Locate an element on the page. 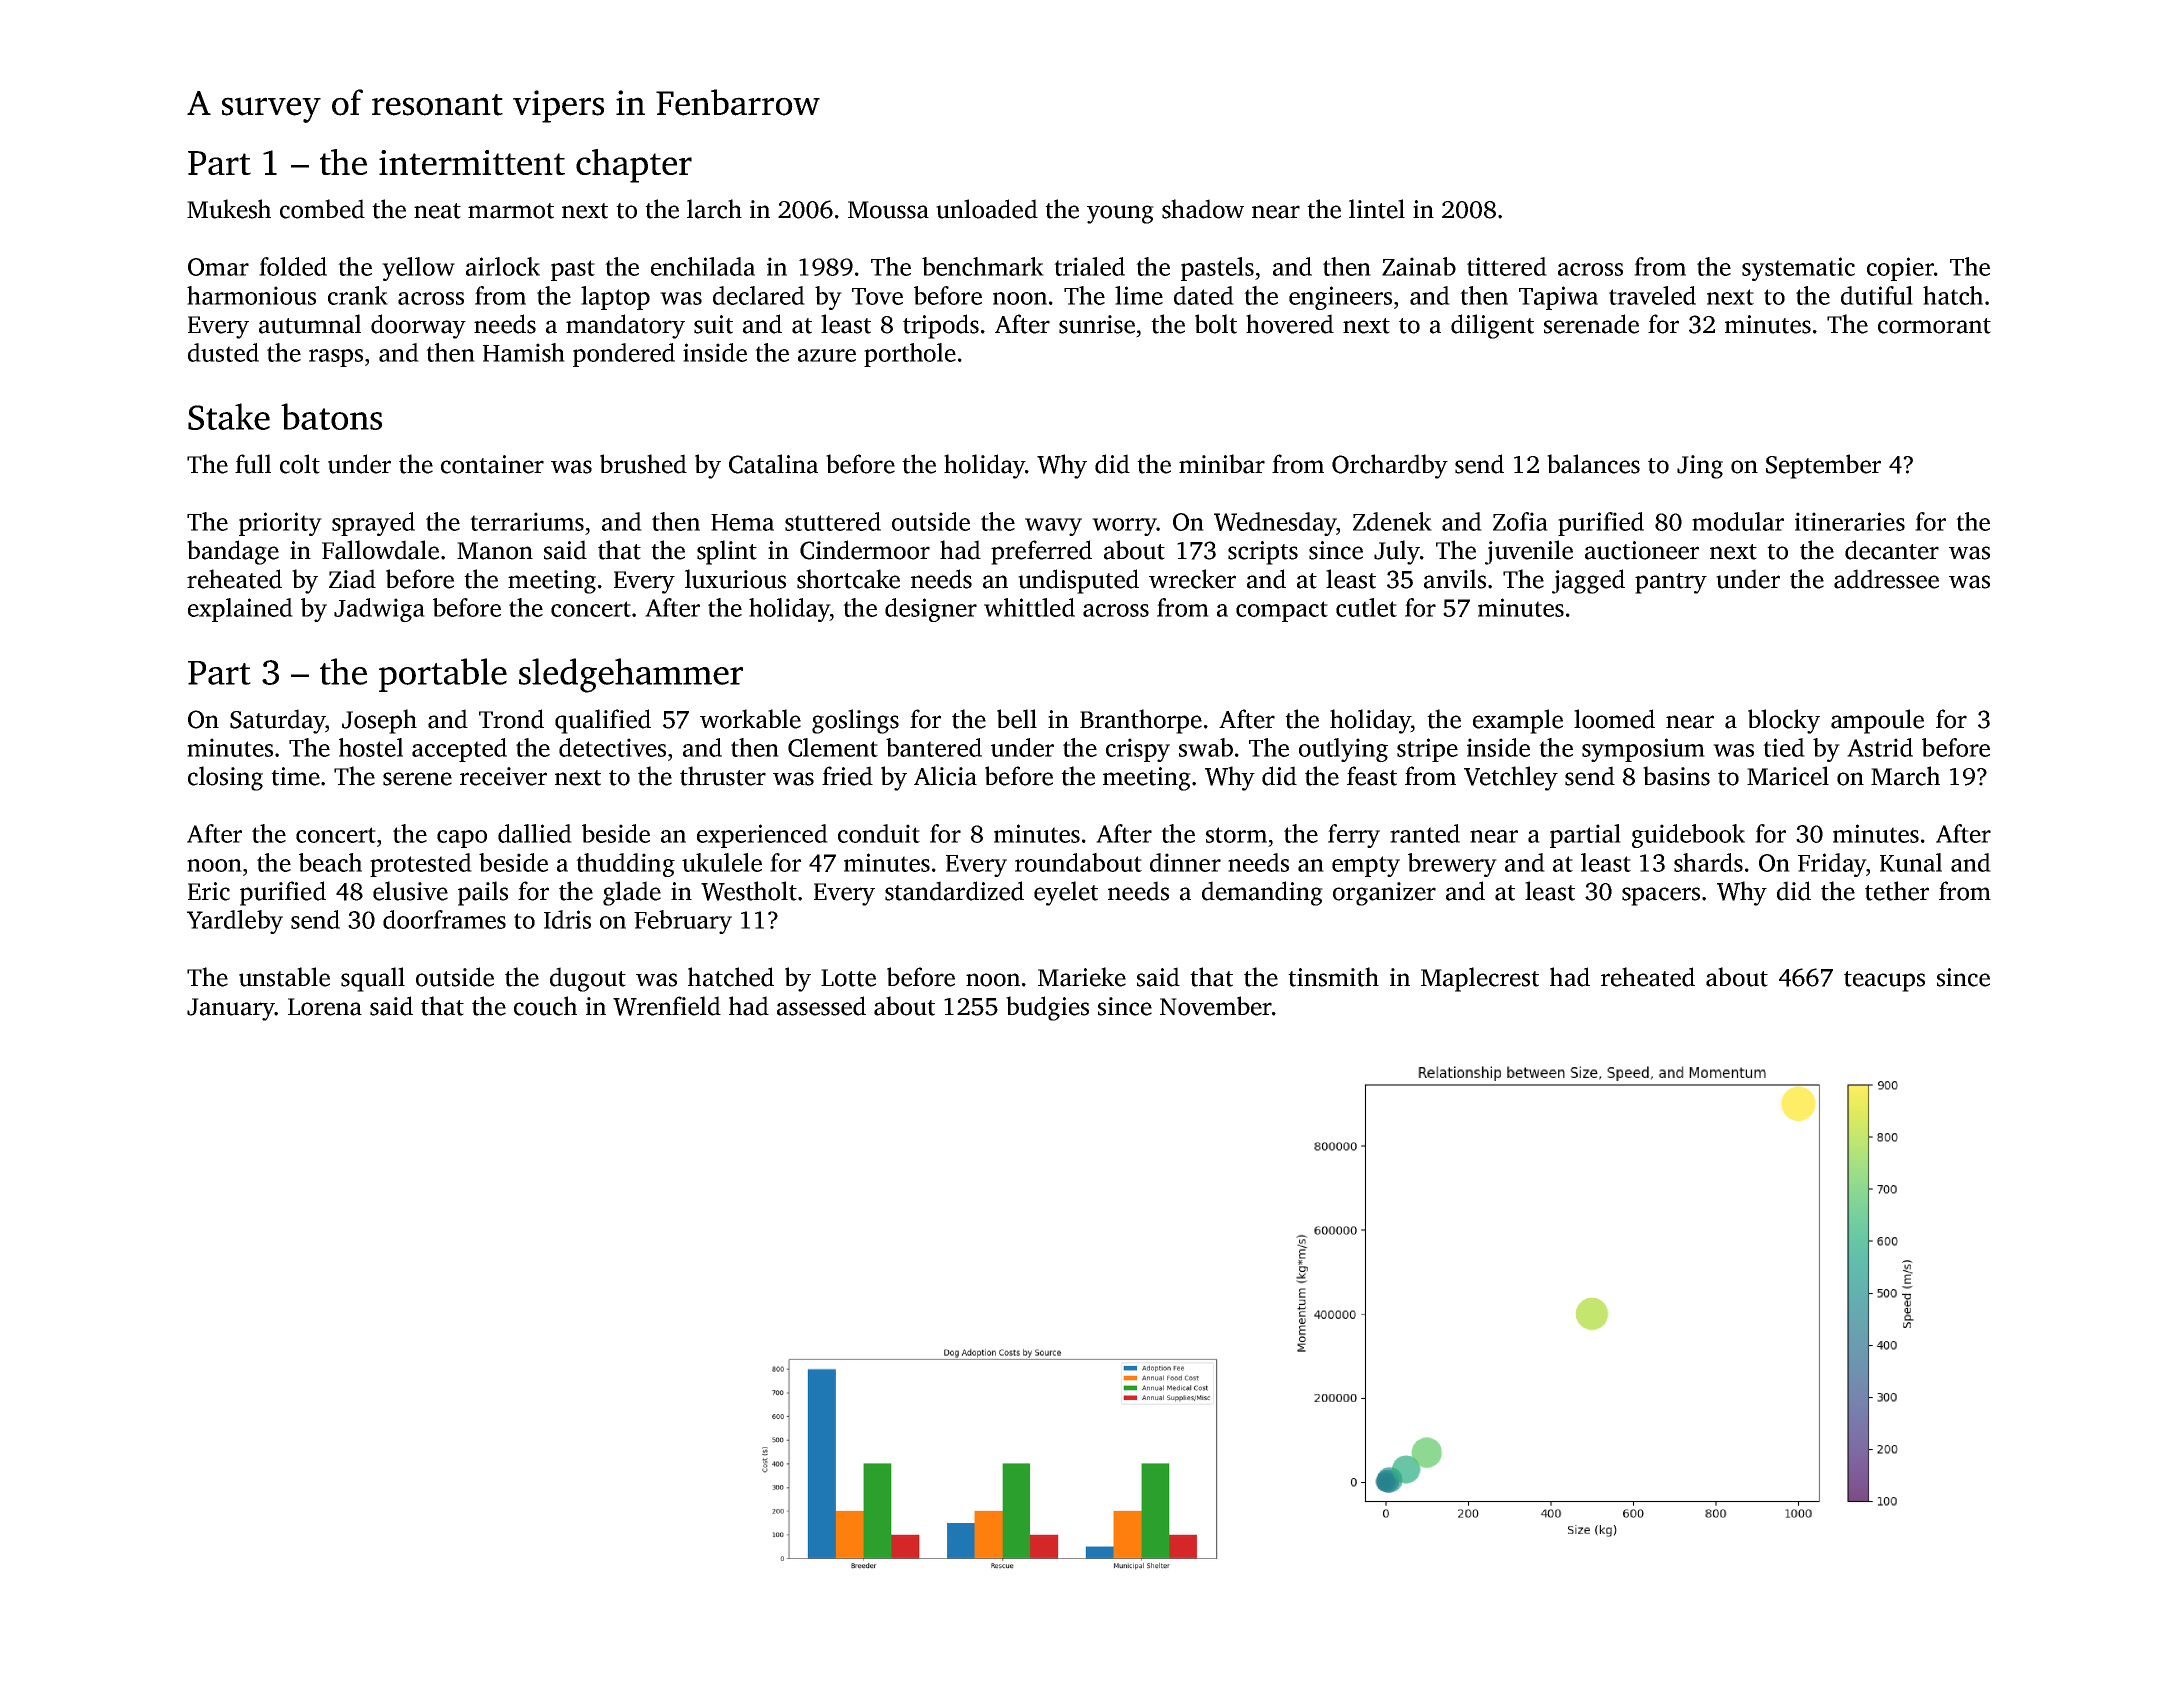 Image resolution: width=2178 pixels, height=1683 pixels. serene is located at coordinates (417, 779).
